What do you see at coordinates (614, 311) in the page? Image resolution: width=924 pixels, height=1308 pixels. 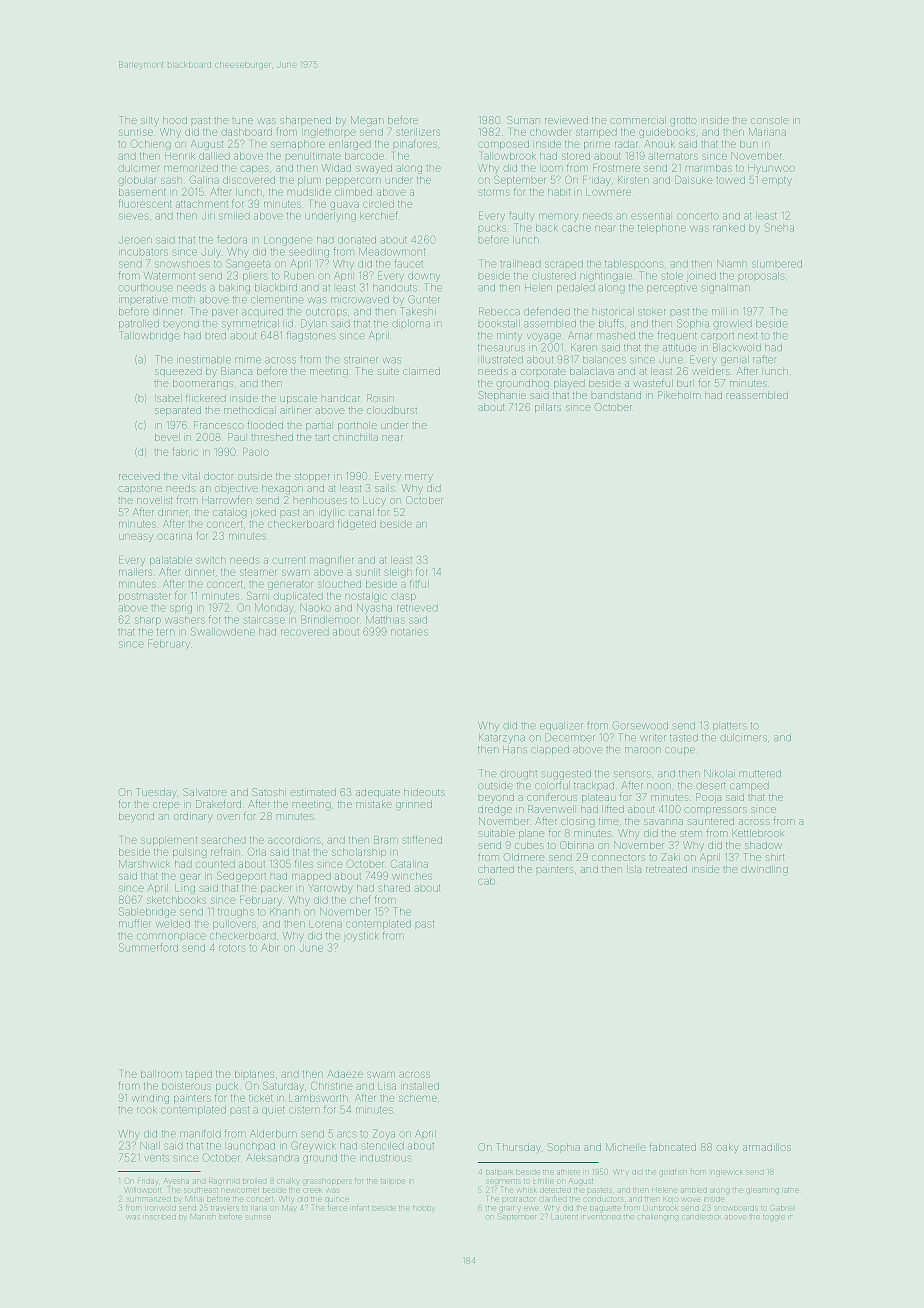 I see `historical` at bounding box center [614, 311].
